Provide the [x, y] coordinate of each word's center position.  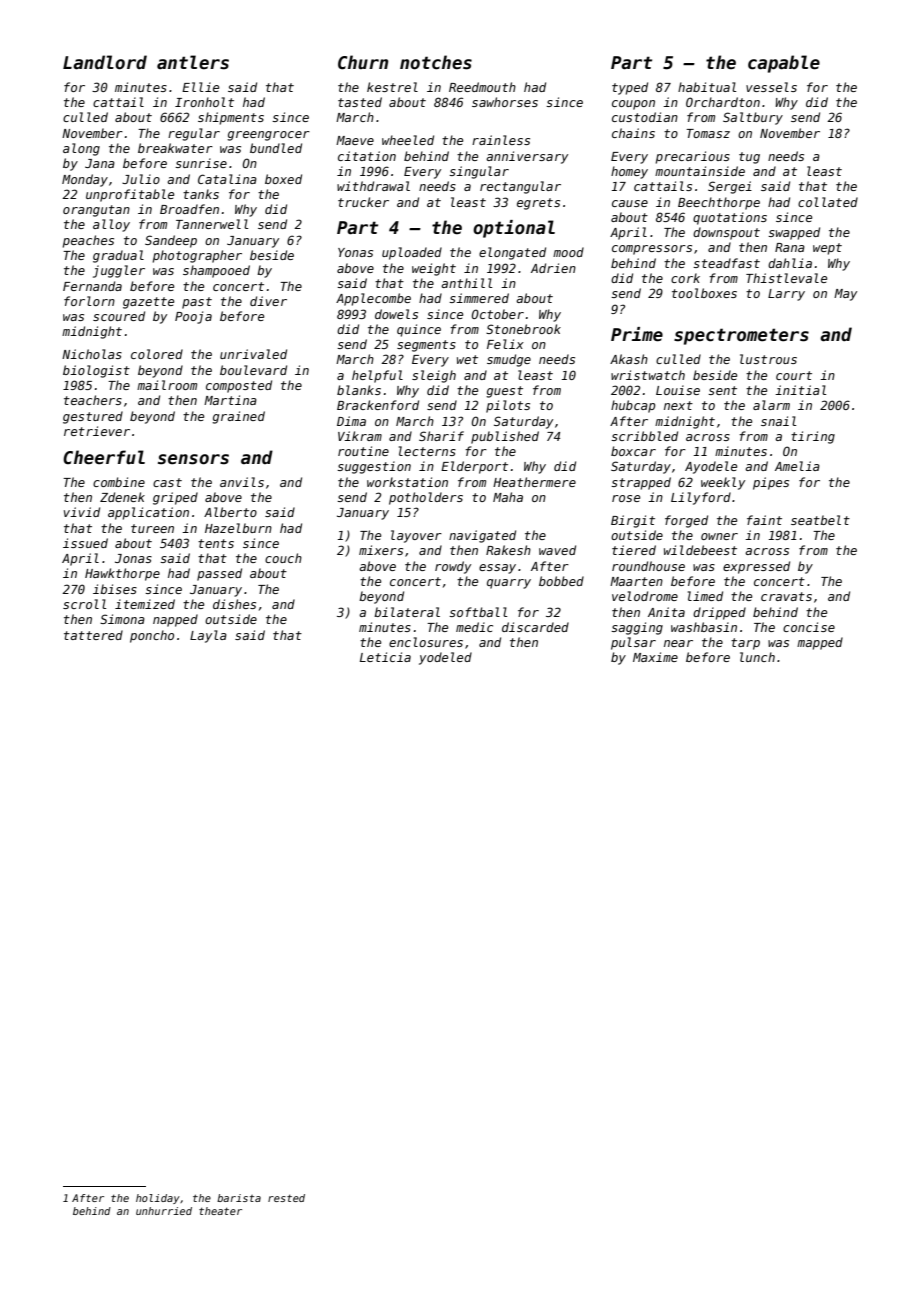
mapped [820, 643]
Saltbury [753, 118]
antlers [193, 62]
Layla [208, 636]
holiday [158, 1199]
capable [784, 64]
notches [436, 62]
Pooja [193, 317]
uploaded [412, 253]
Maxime [655, 657]
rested [286, 1198]
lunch [757, 657]
